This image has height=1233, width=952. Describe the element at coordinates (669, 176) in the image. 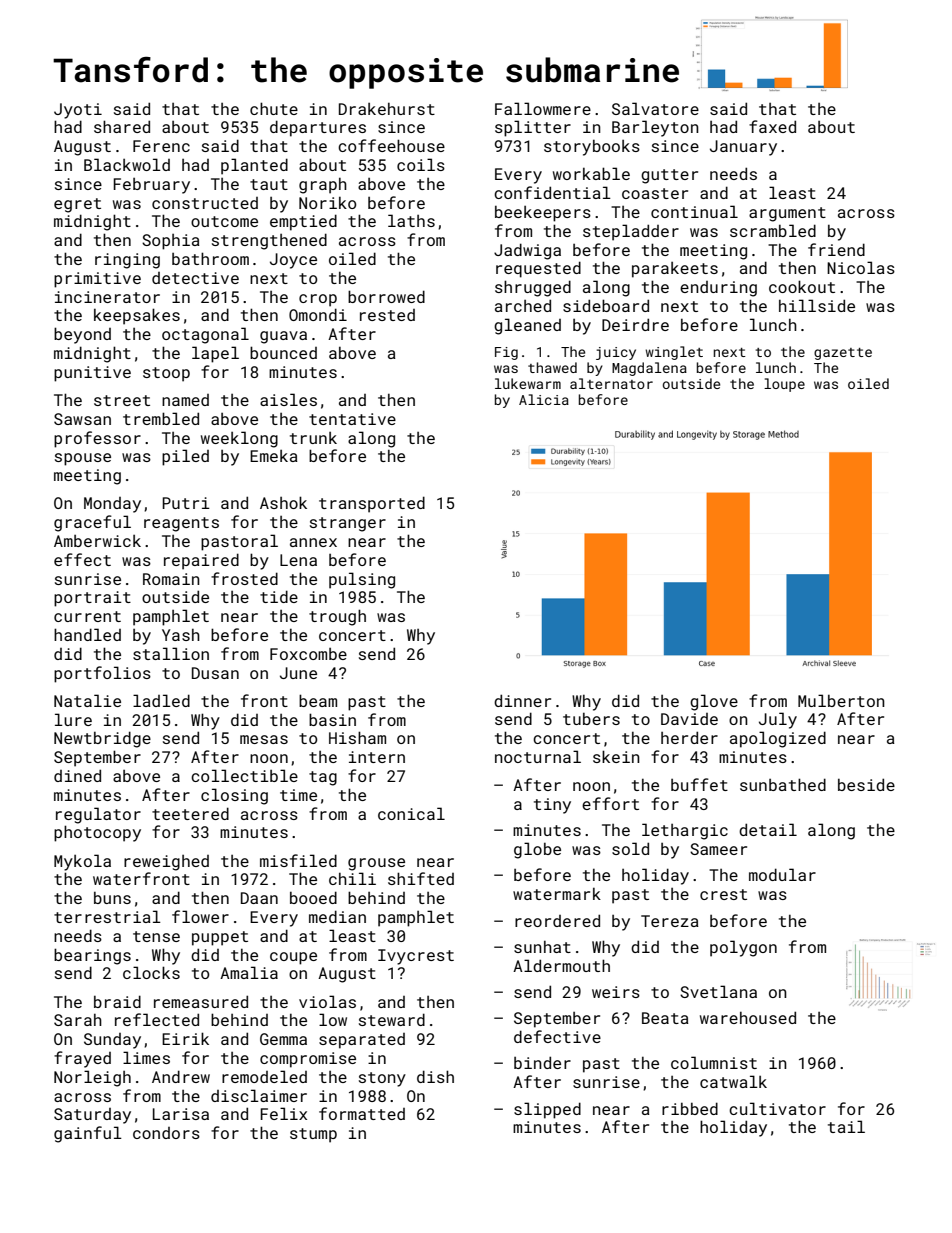

I see `gutter` at that location.
